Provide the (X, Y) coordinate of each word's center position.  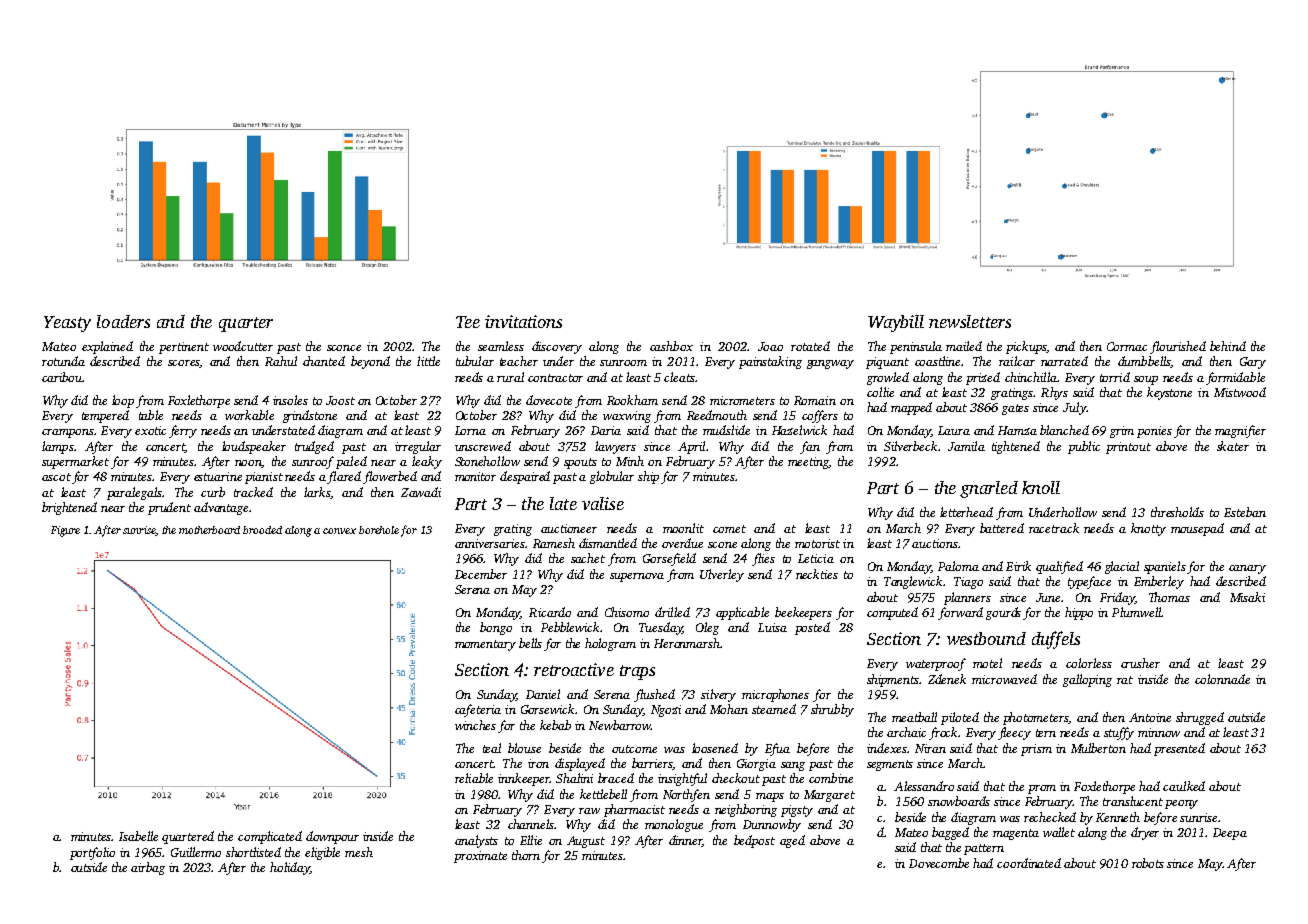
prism (1036, 750)
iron (538, 763)
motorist (817, 543)
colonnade (1222, 679)
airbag (148, 868)
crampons (68, 433)
